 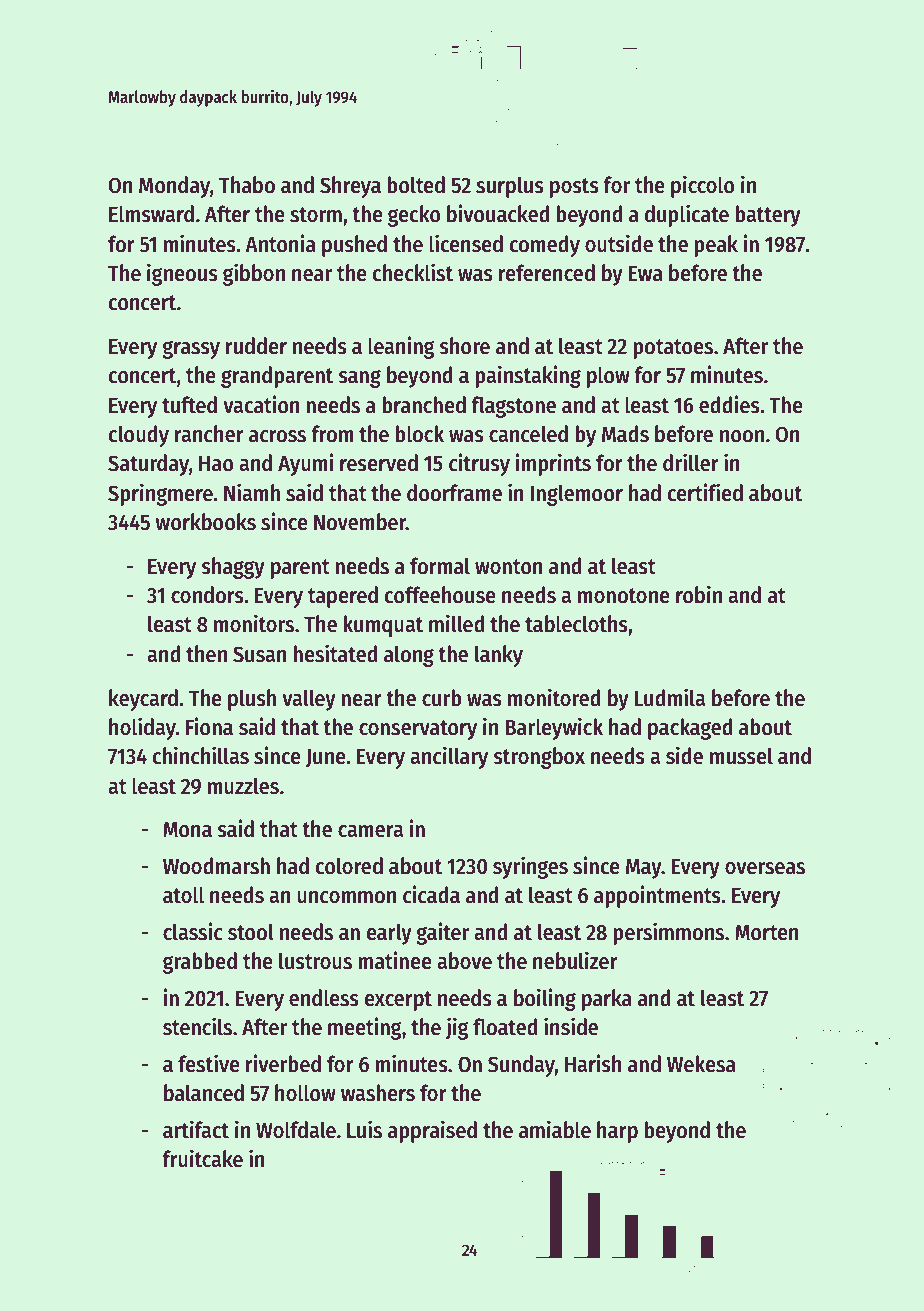 What do you see at coordinates (703, 186) in the screenshot?
I see `piccolo` at bounding box center [703, 186].
